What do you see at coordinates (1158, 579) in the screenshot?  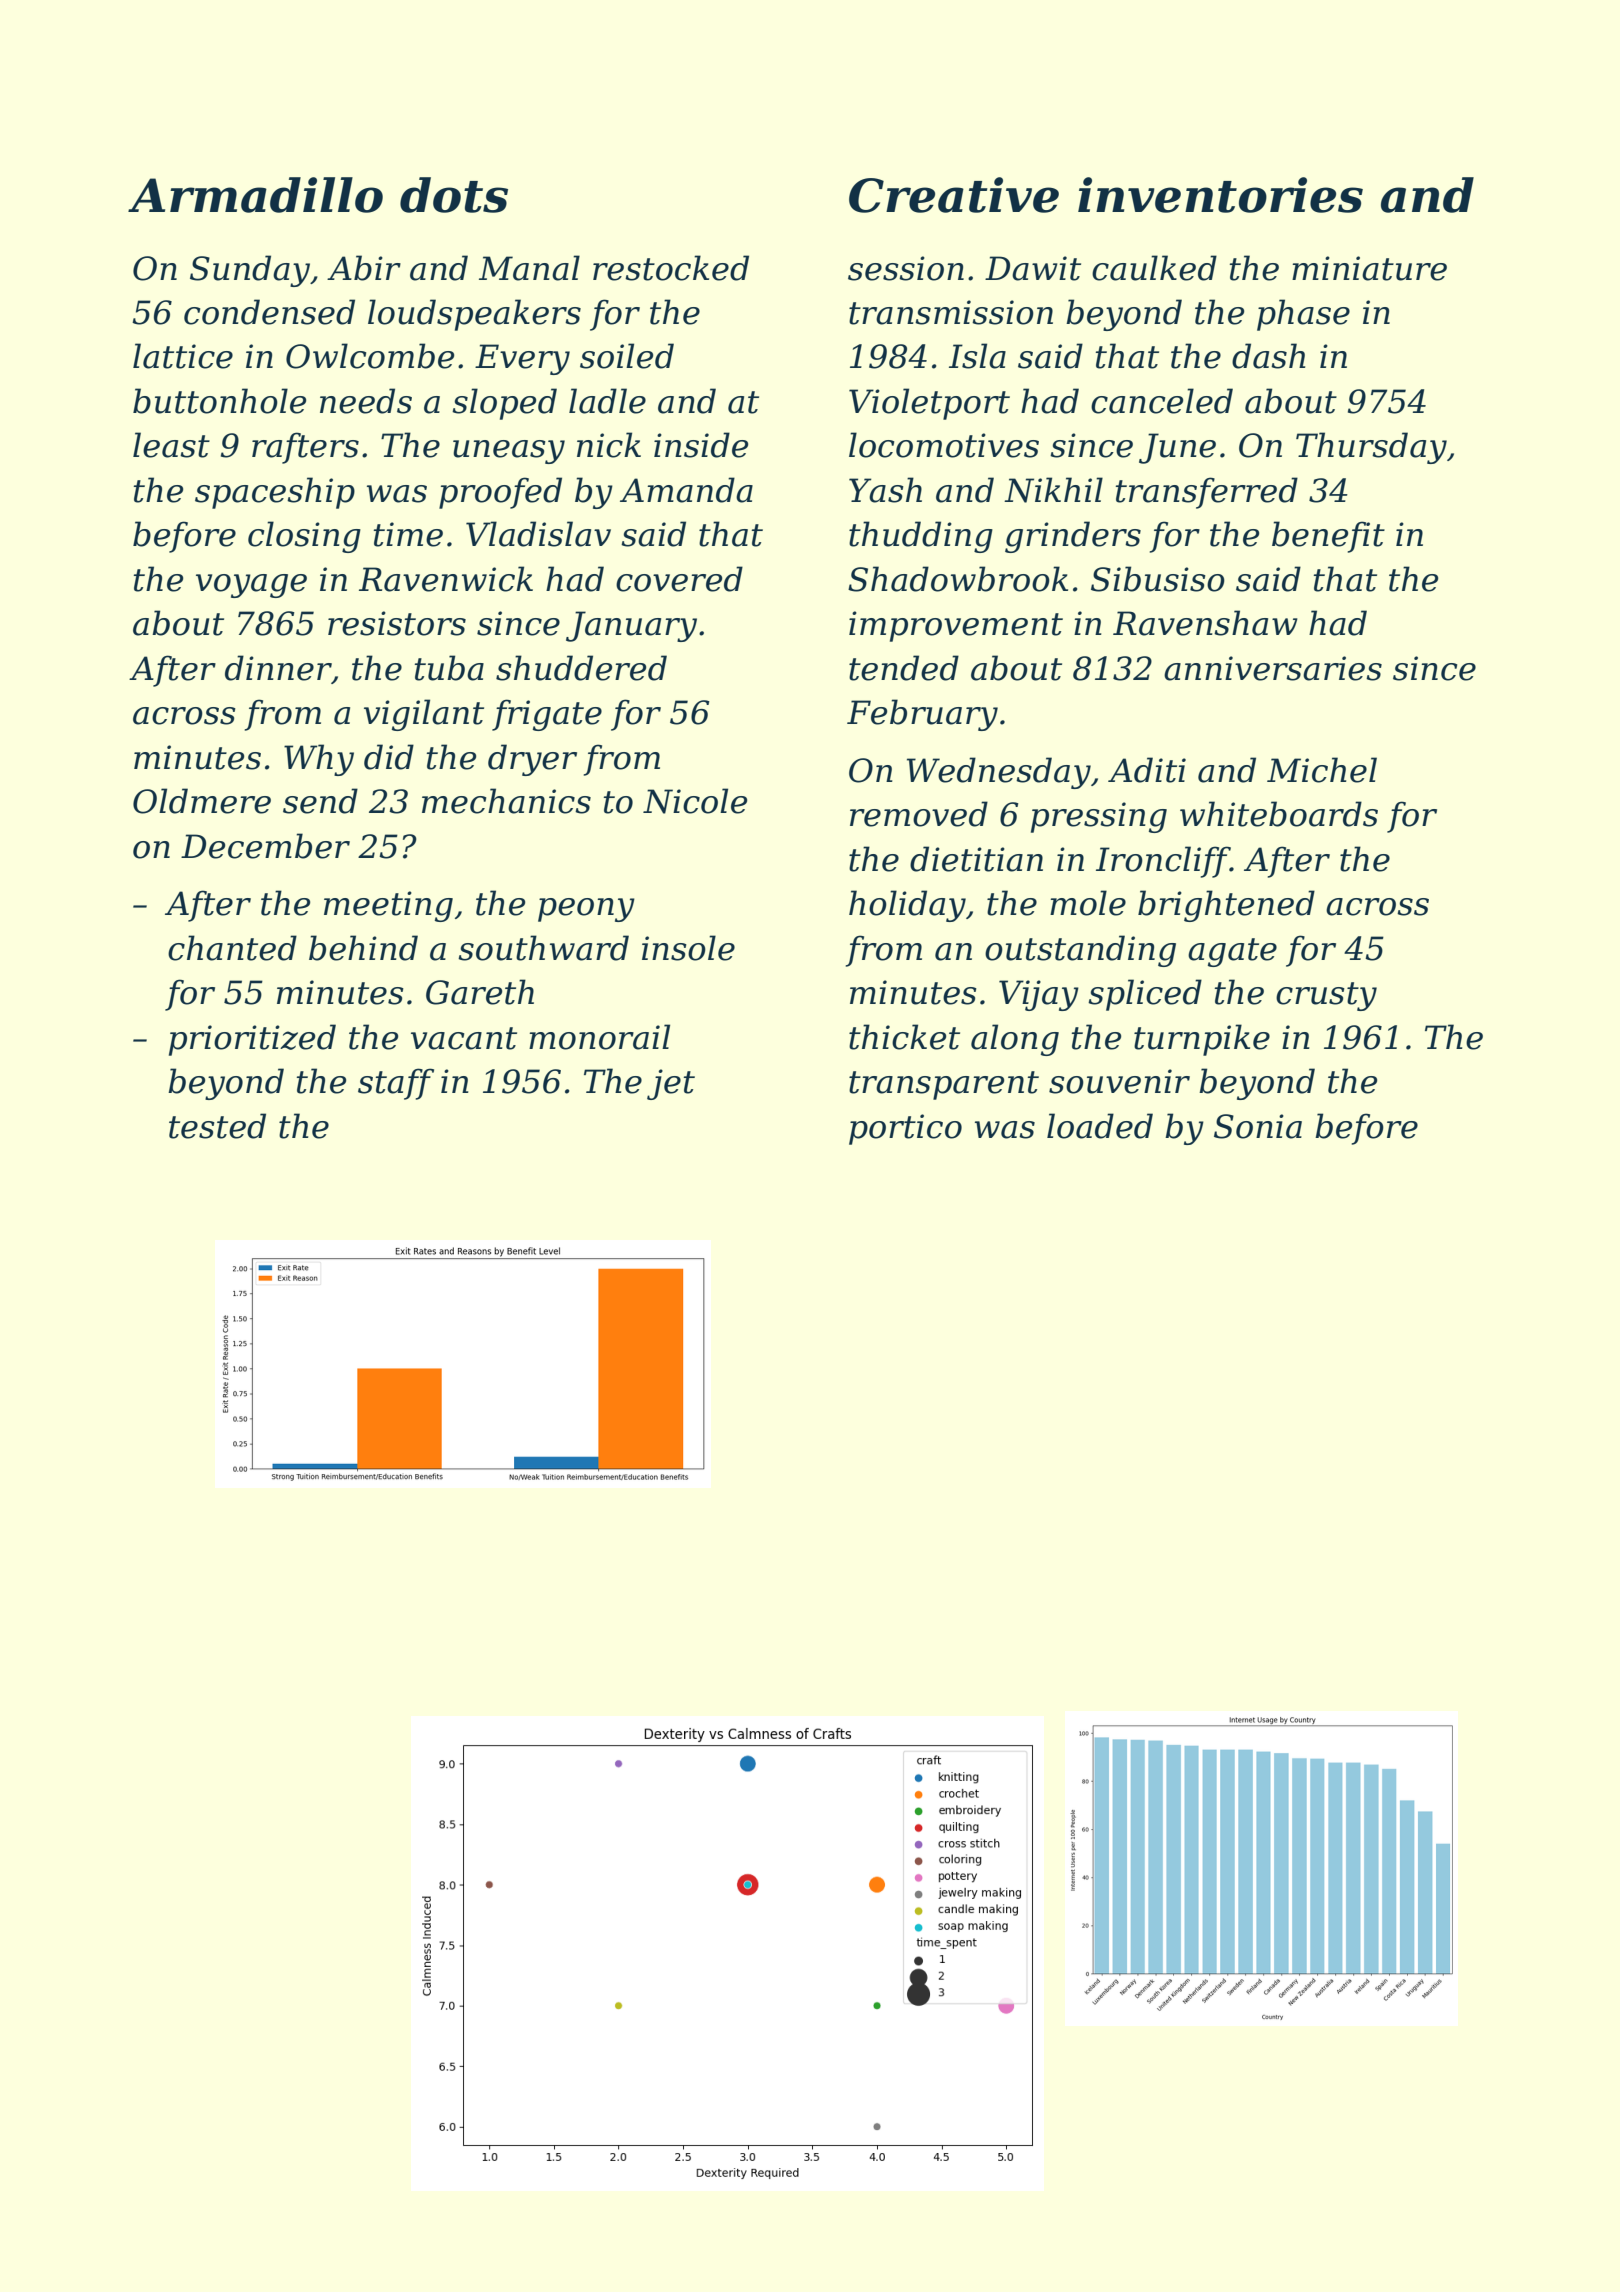 I see `Sibusiso` at bounding box center [1158, 579].
